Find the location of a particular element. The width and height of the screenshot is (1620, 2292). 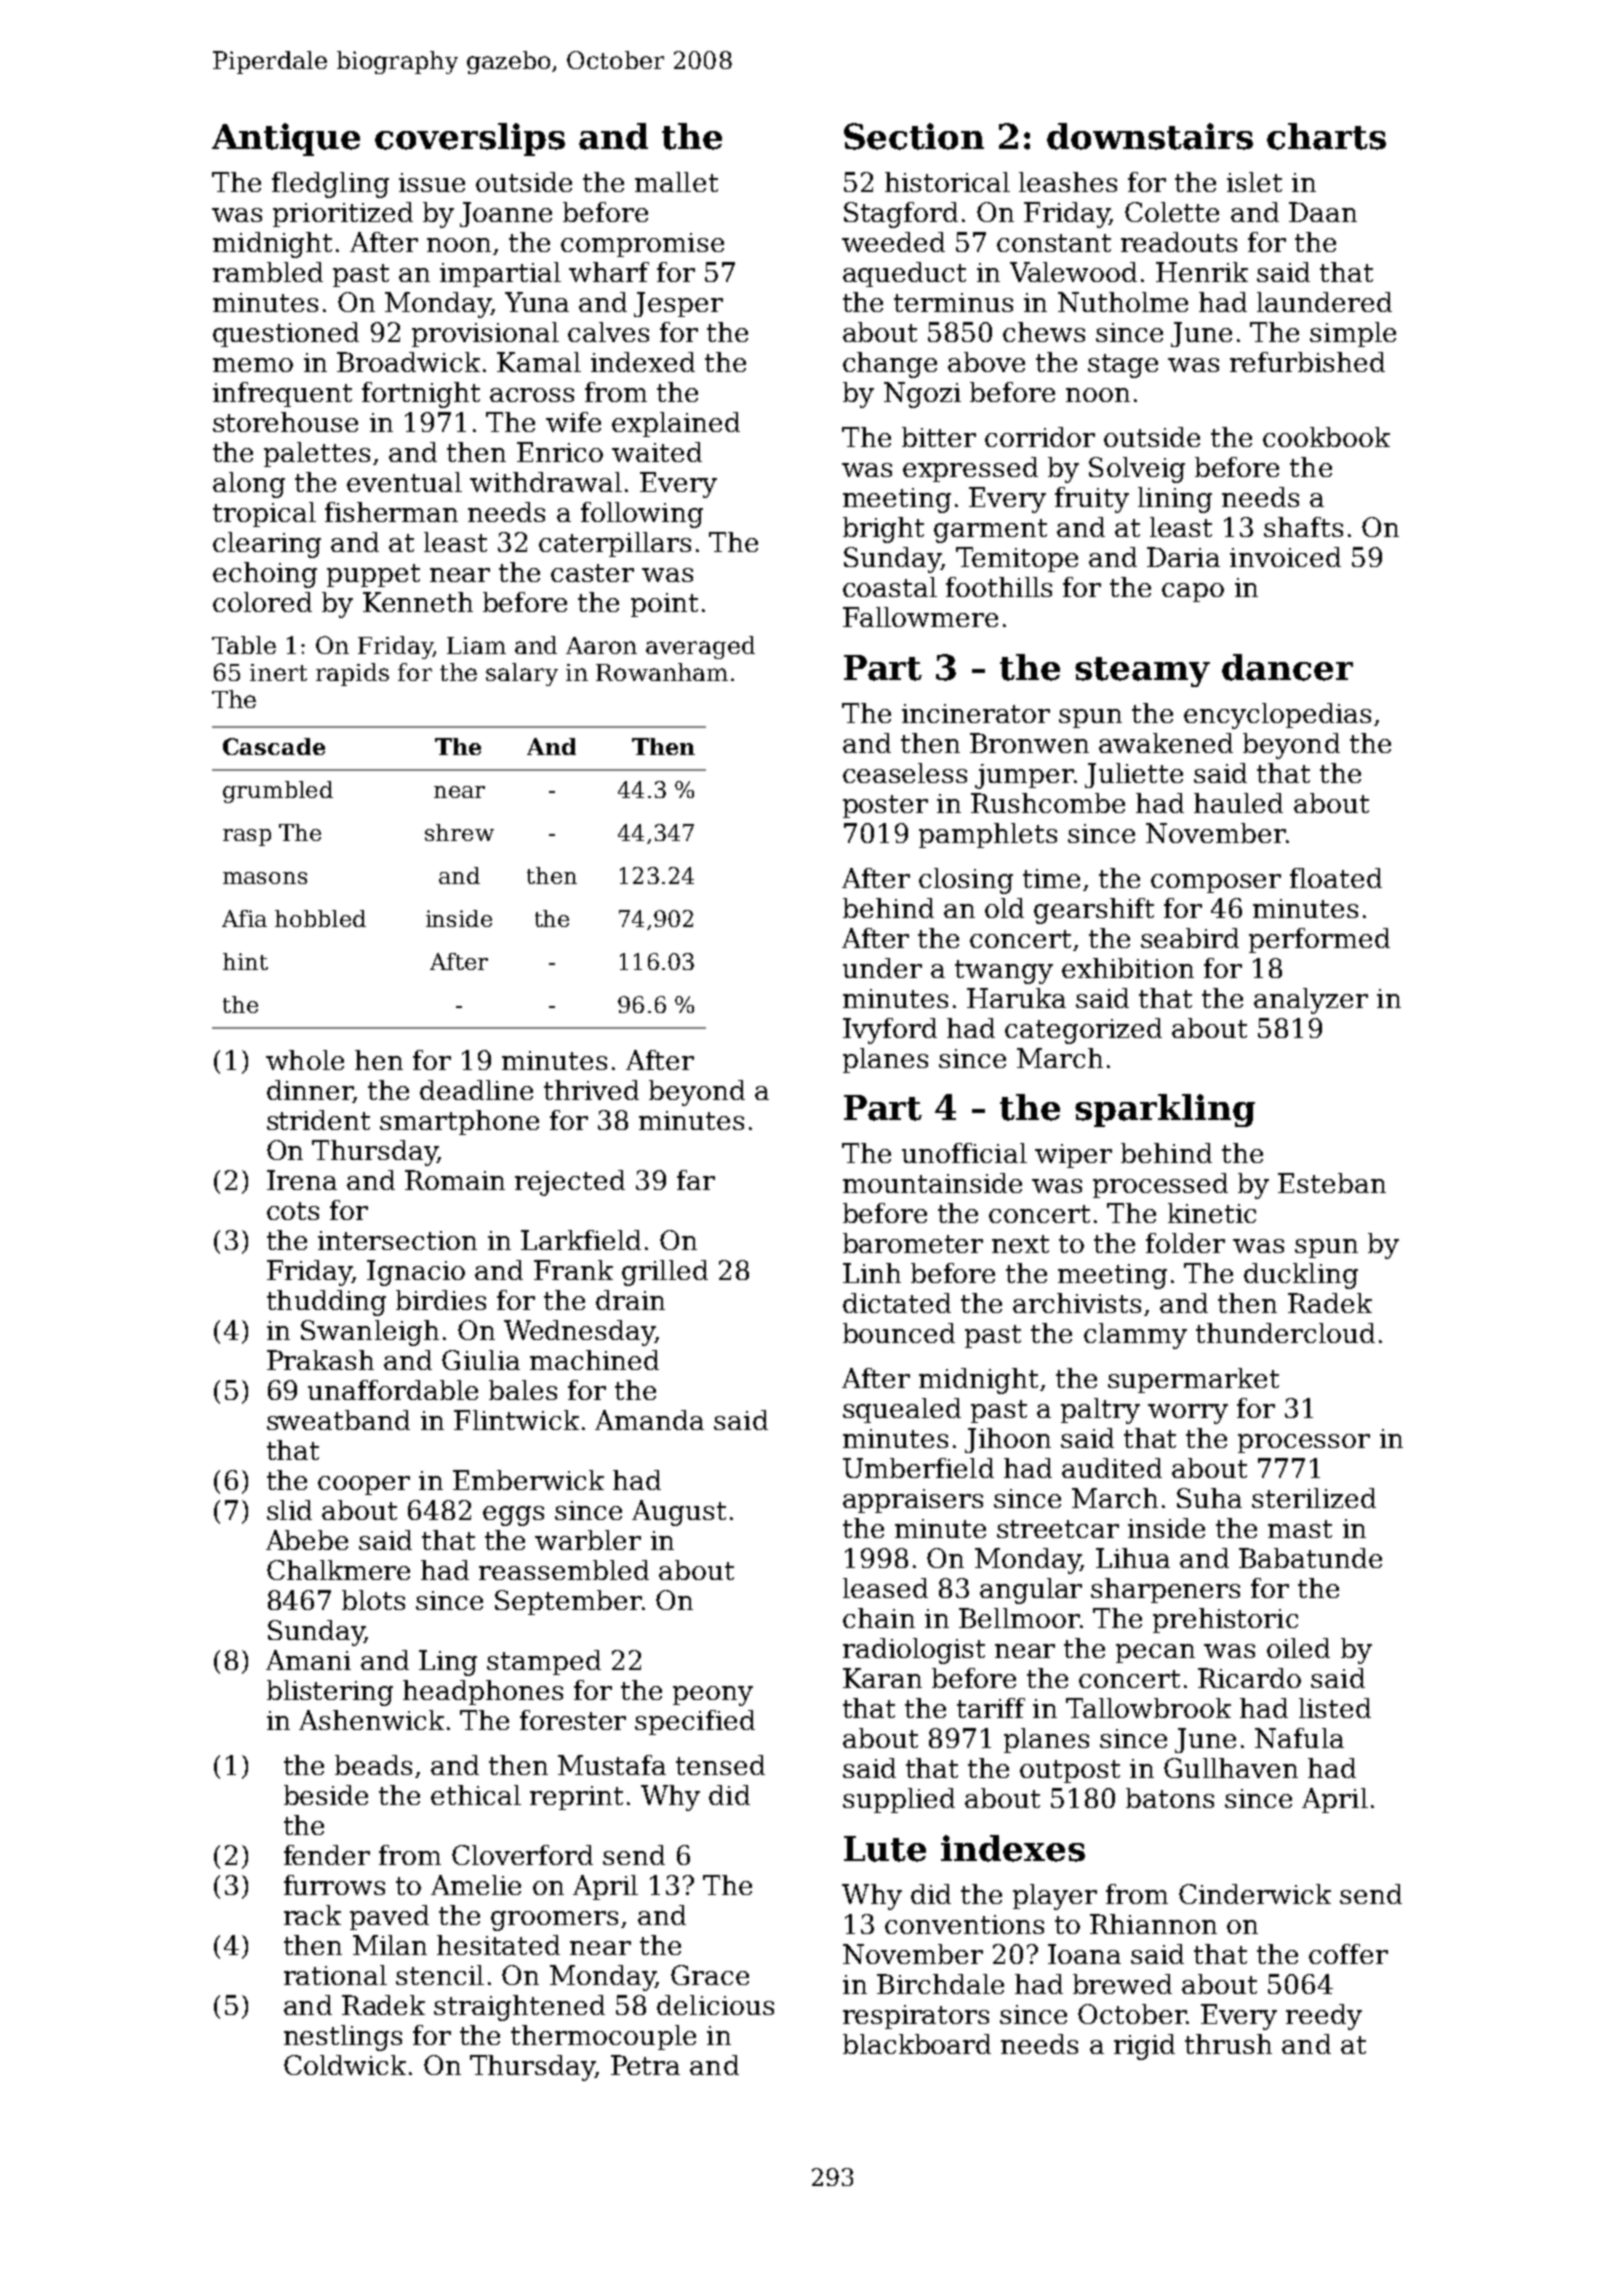

steamy is located at coordinates (1142, 672).
